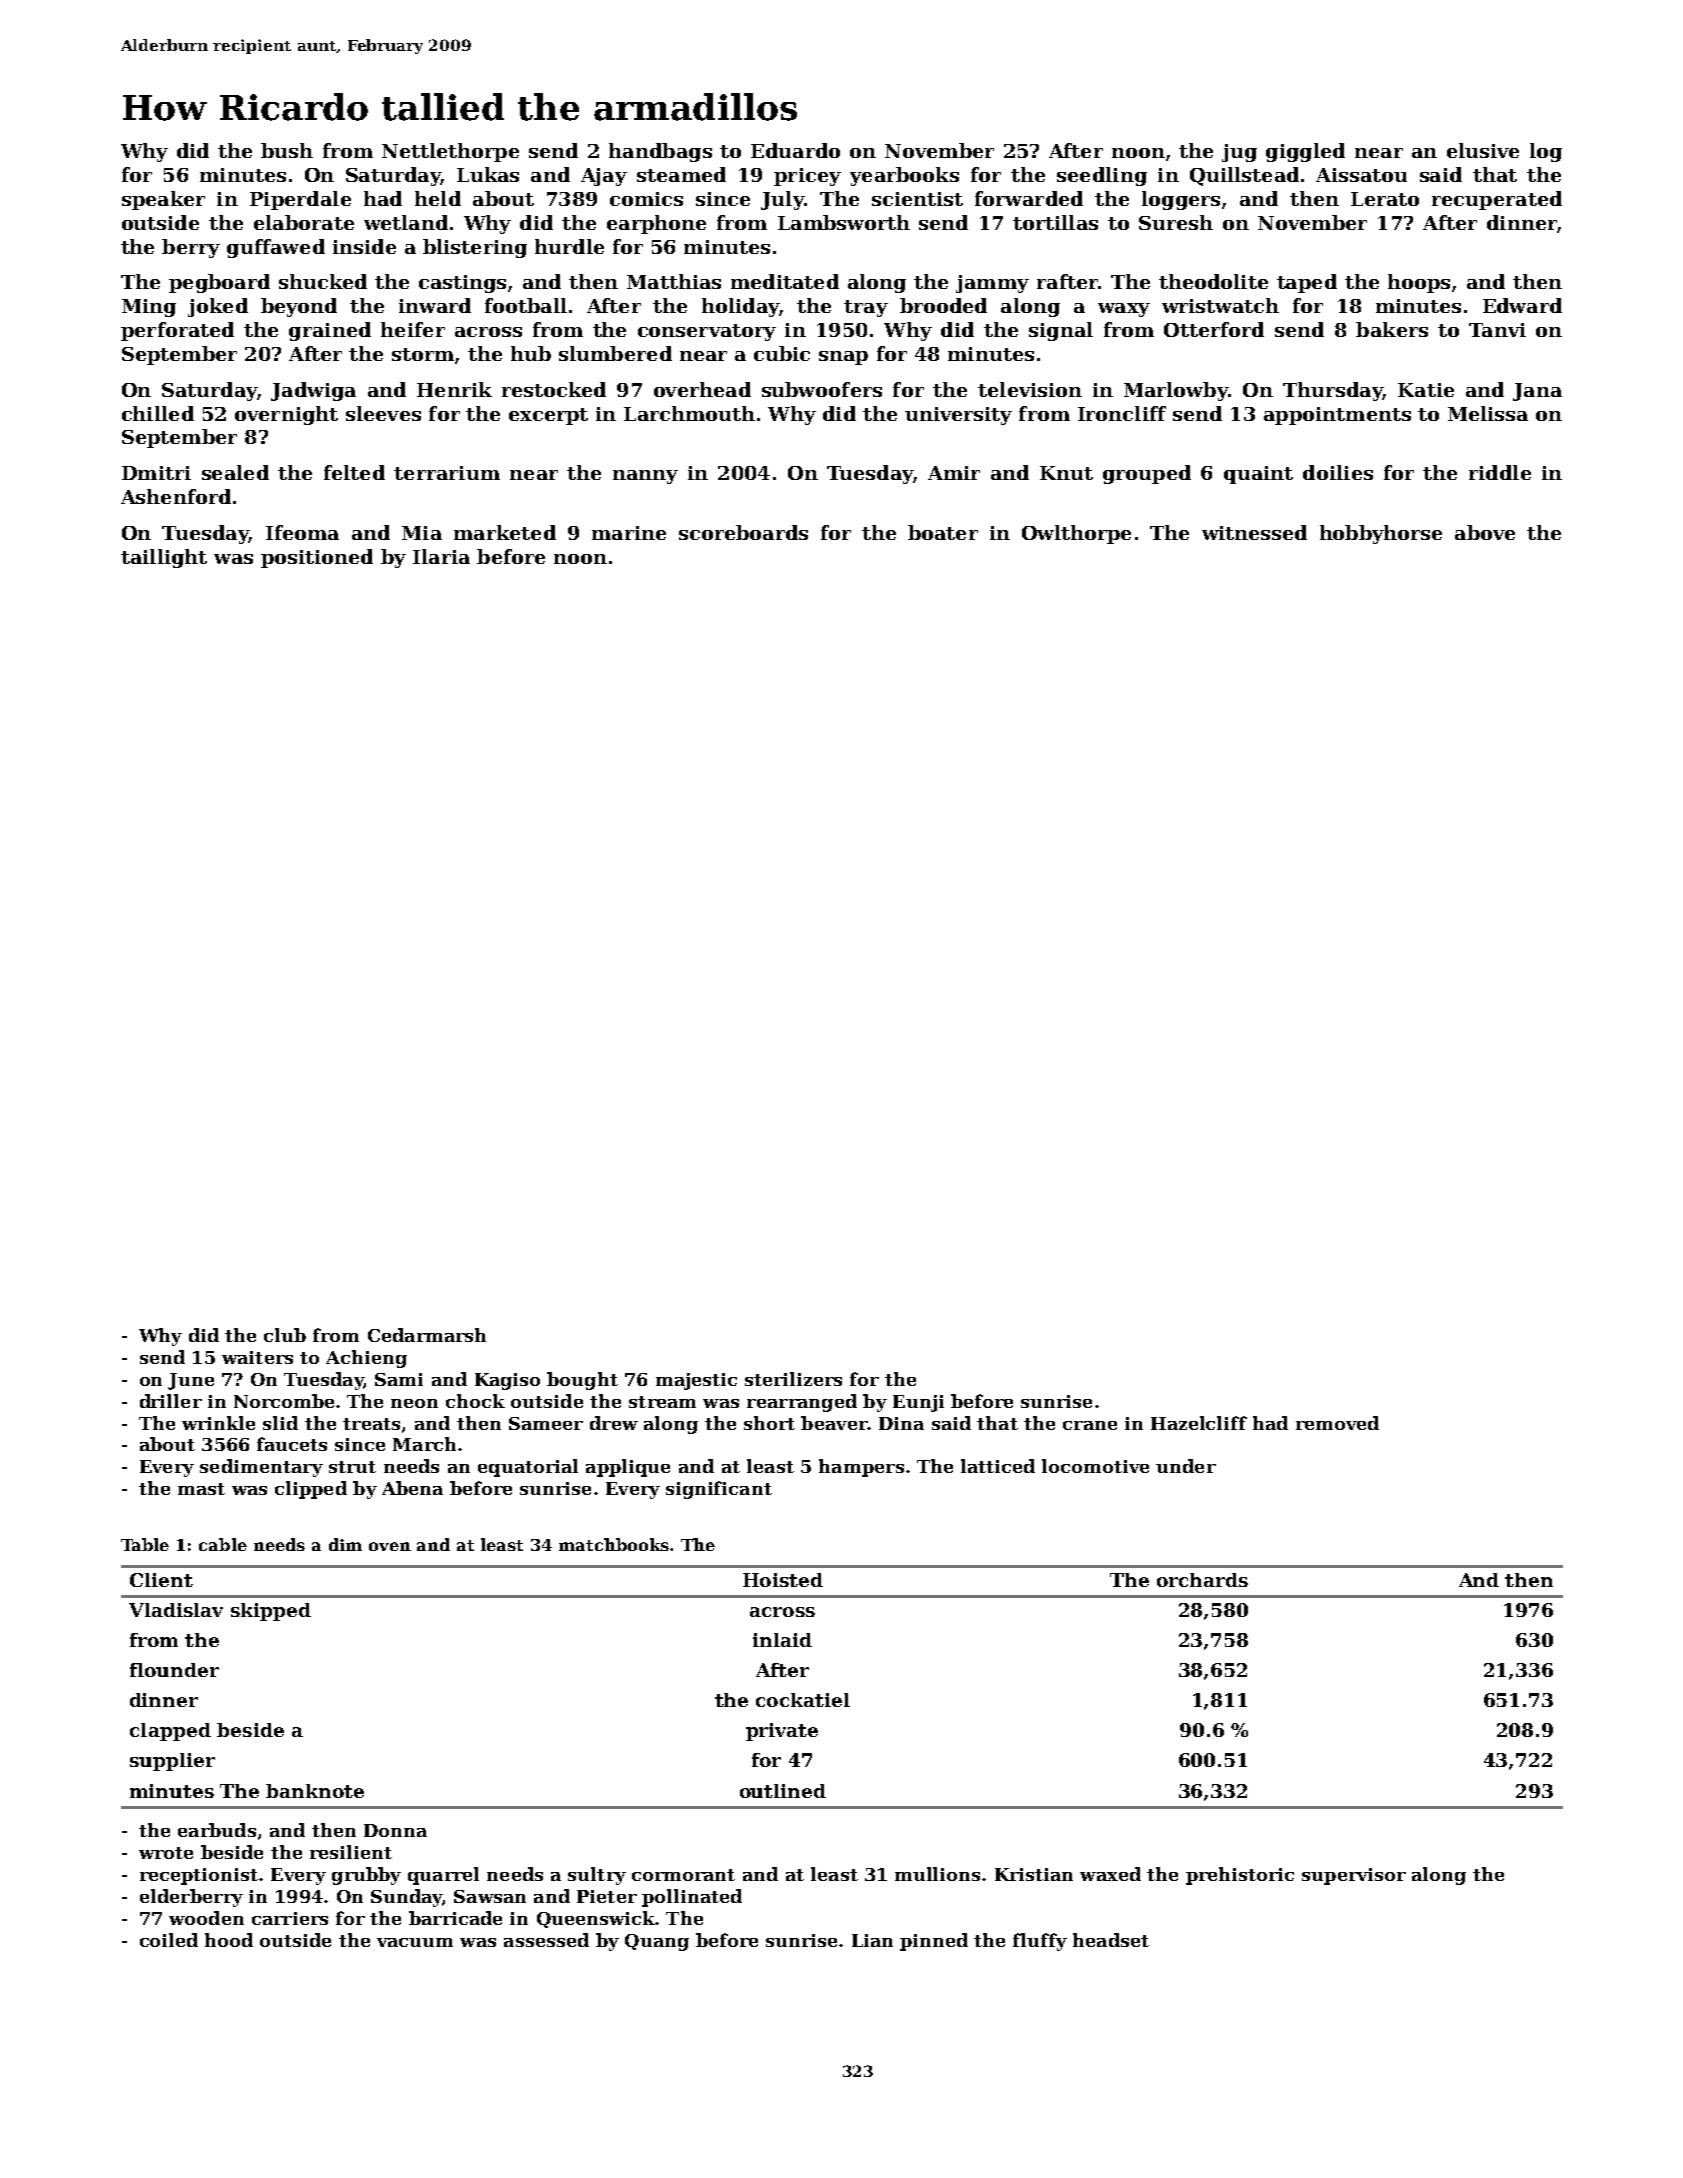 The image size is (1683, 2178). What do you see at coordinates (450, 152) in the screenshot?
I see `Nettlethorpe` at bounding box center [450, 152].
